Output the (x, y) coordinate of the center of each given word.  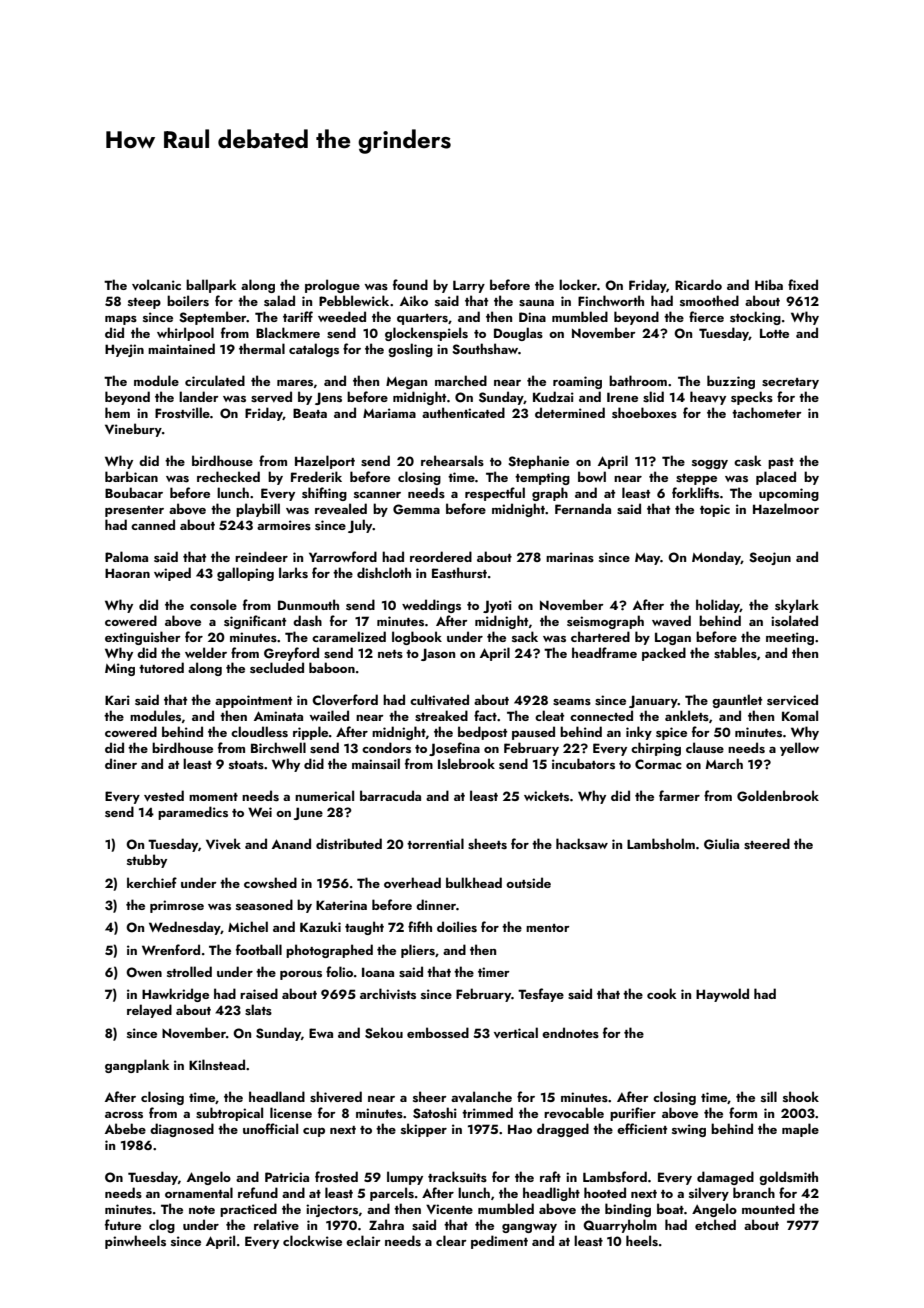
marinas (570, 557)
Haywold (722, 995)
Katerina (341, 905)
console (213, 605)
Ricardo (698, 284)
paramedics (193, 813)
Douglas (518, 334)
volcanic (156, 285)
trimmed (487, 1112)
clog (162, 1226)
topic (715, 510)
